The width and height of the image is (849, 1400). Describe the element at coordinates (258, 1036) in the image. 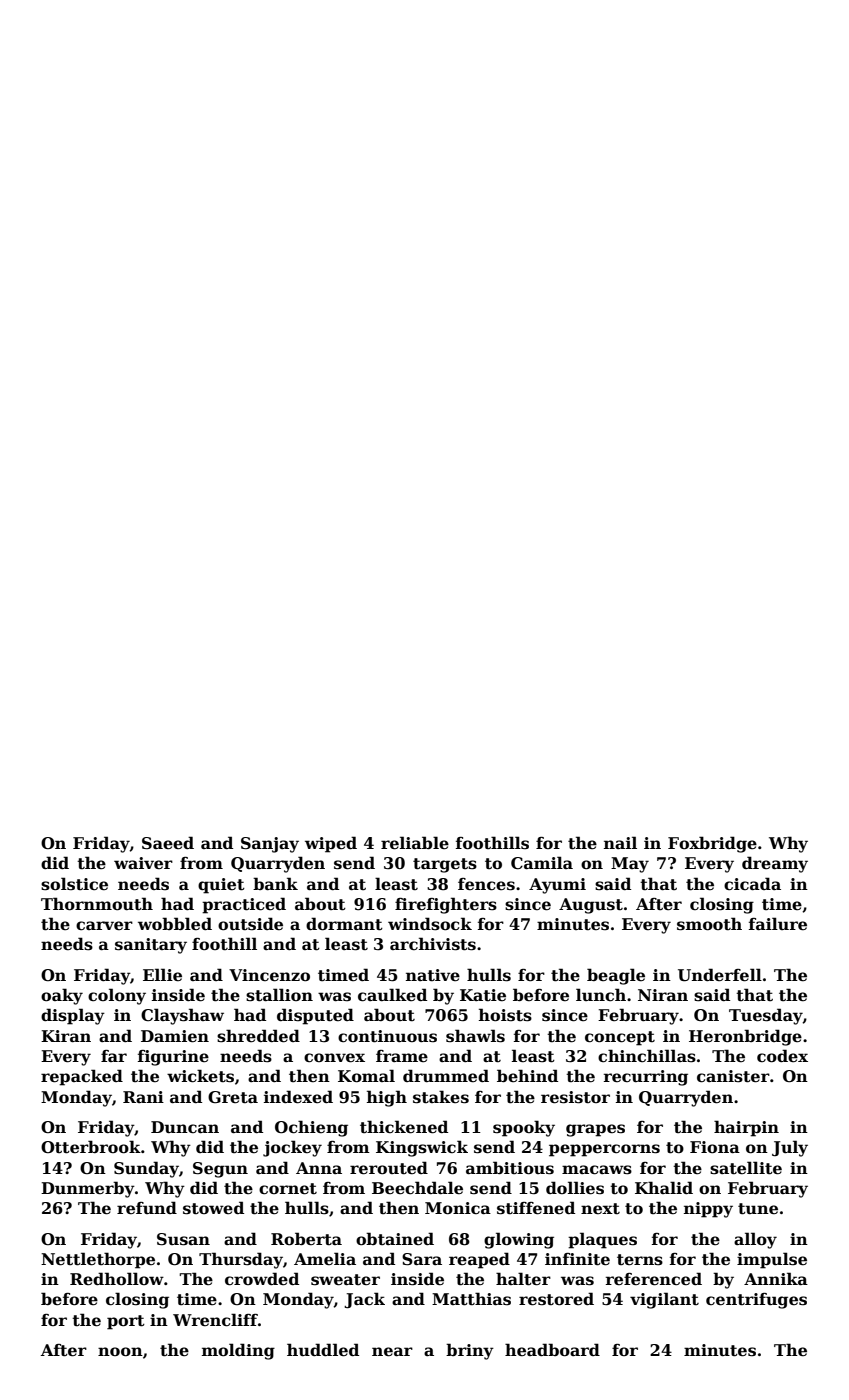

I see `shredded` at that location.
